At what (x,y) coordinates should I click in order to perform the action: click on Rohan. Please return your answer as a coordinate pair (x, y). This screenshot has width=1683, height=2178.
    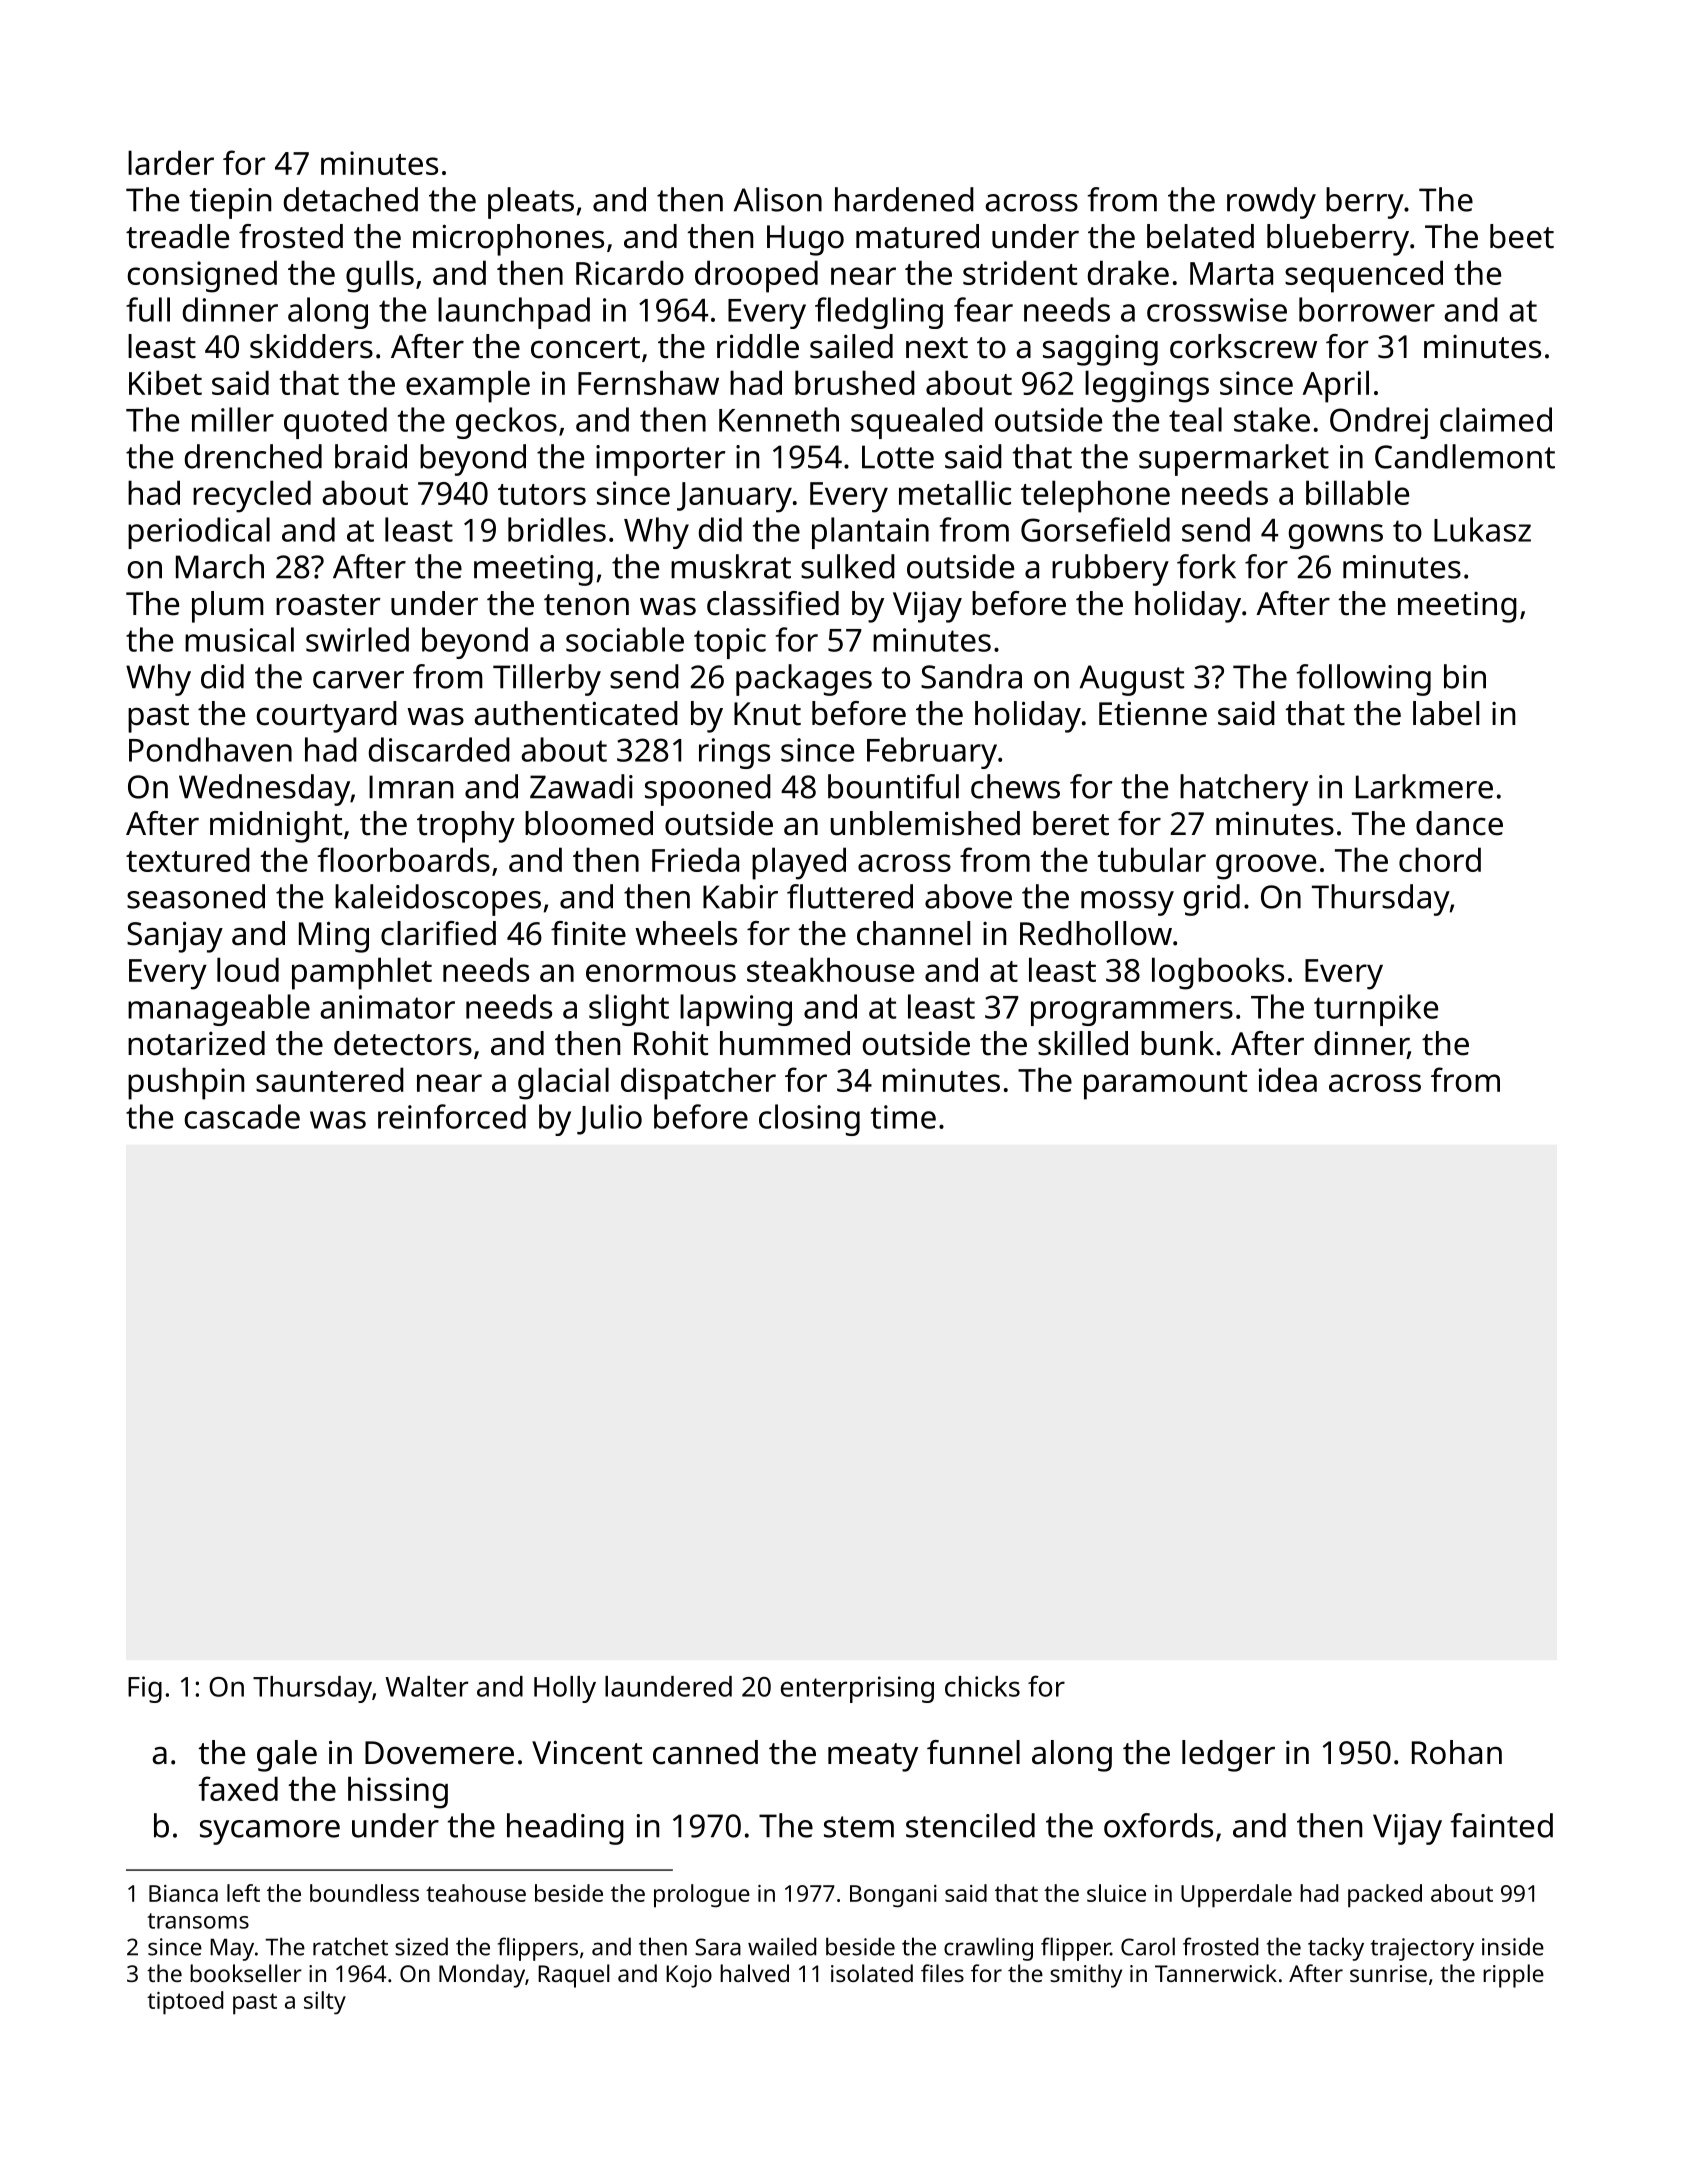
    Looking at the image, I should click on (1457, 1752).
